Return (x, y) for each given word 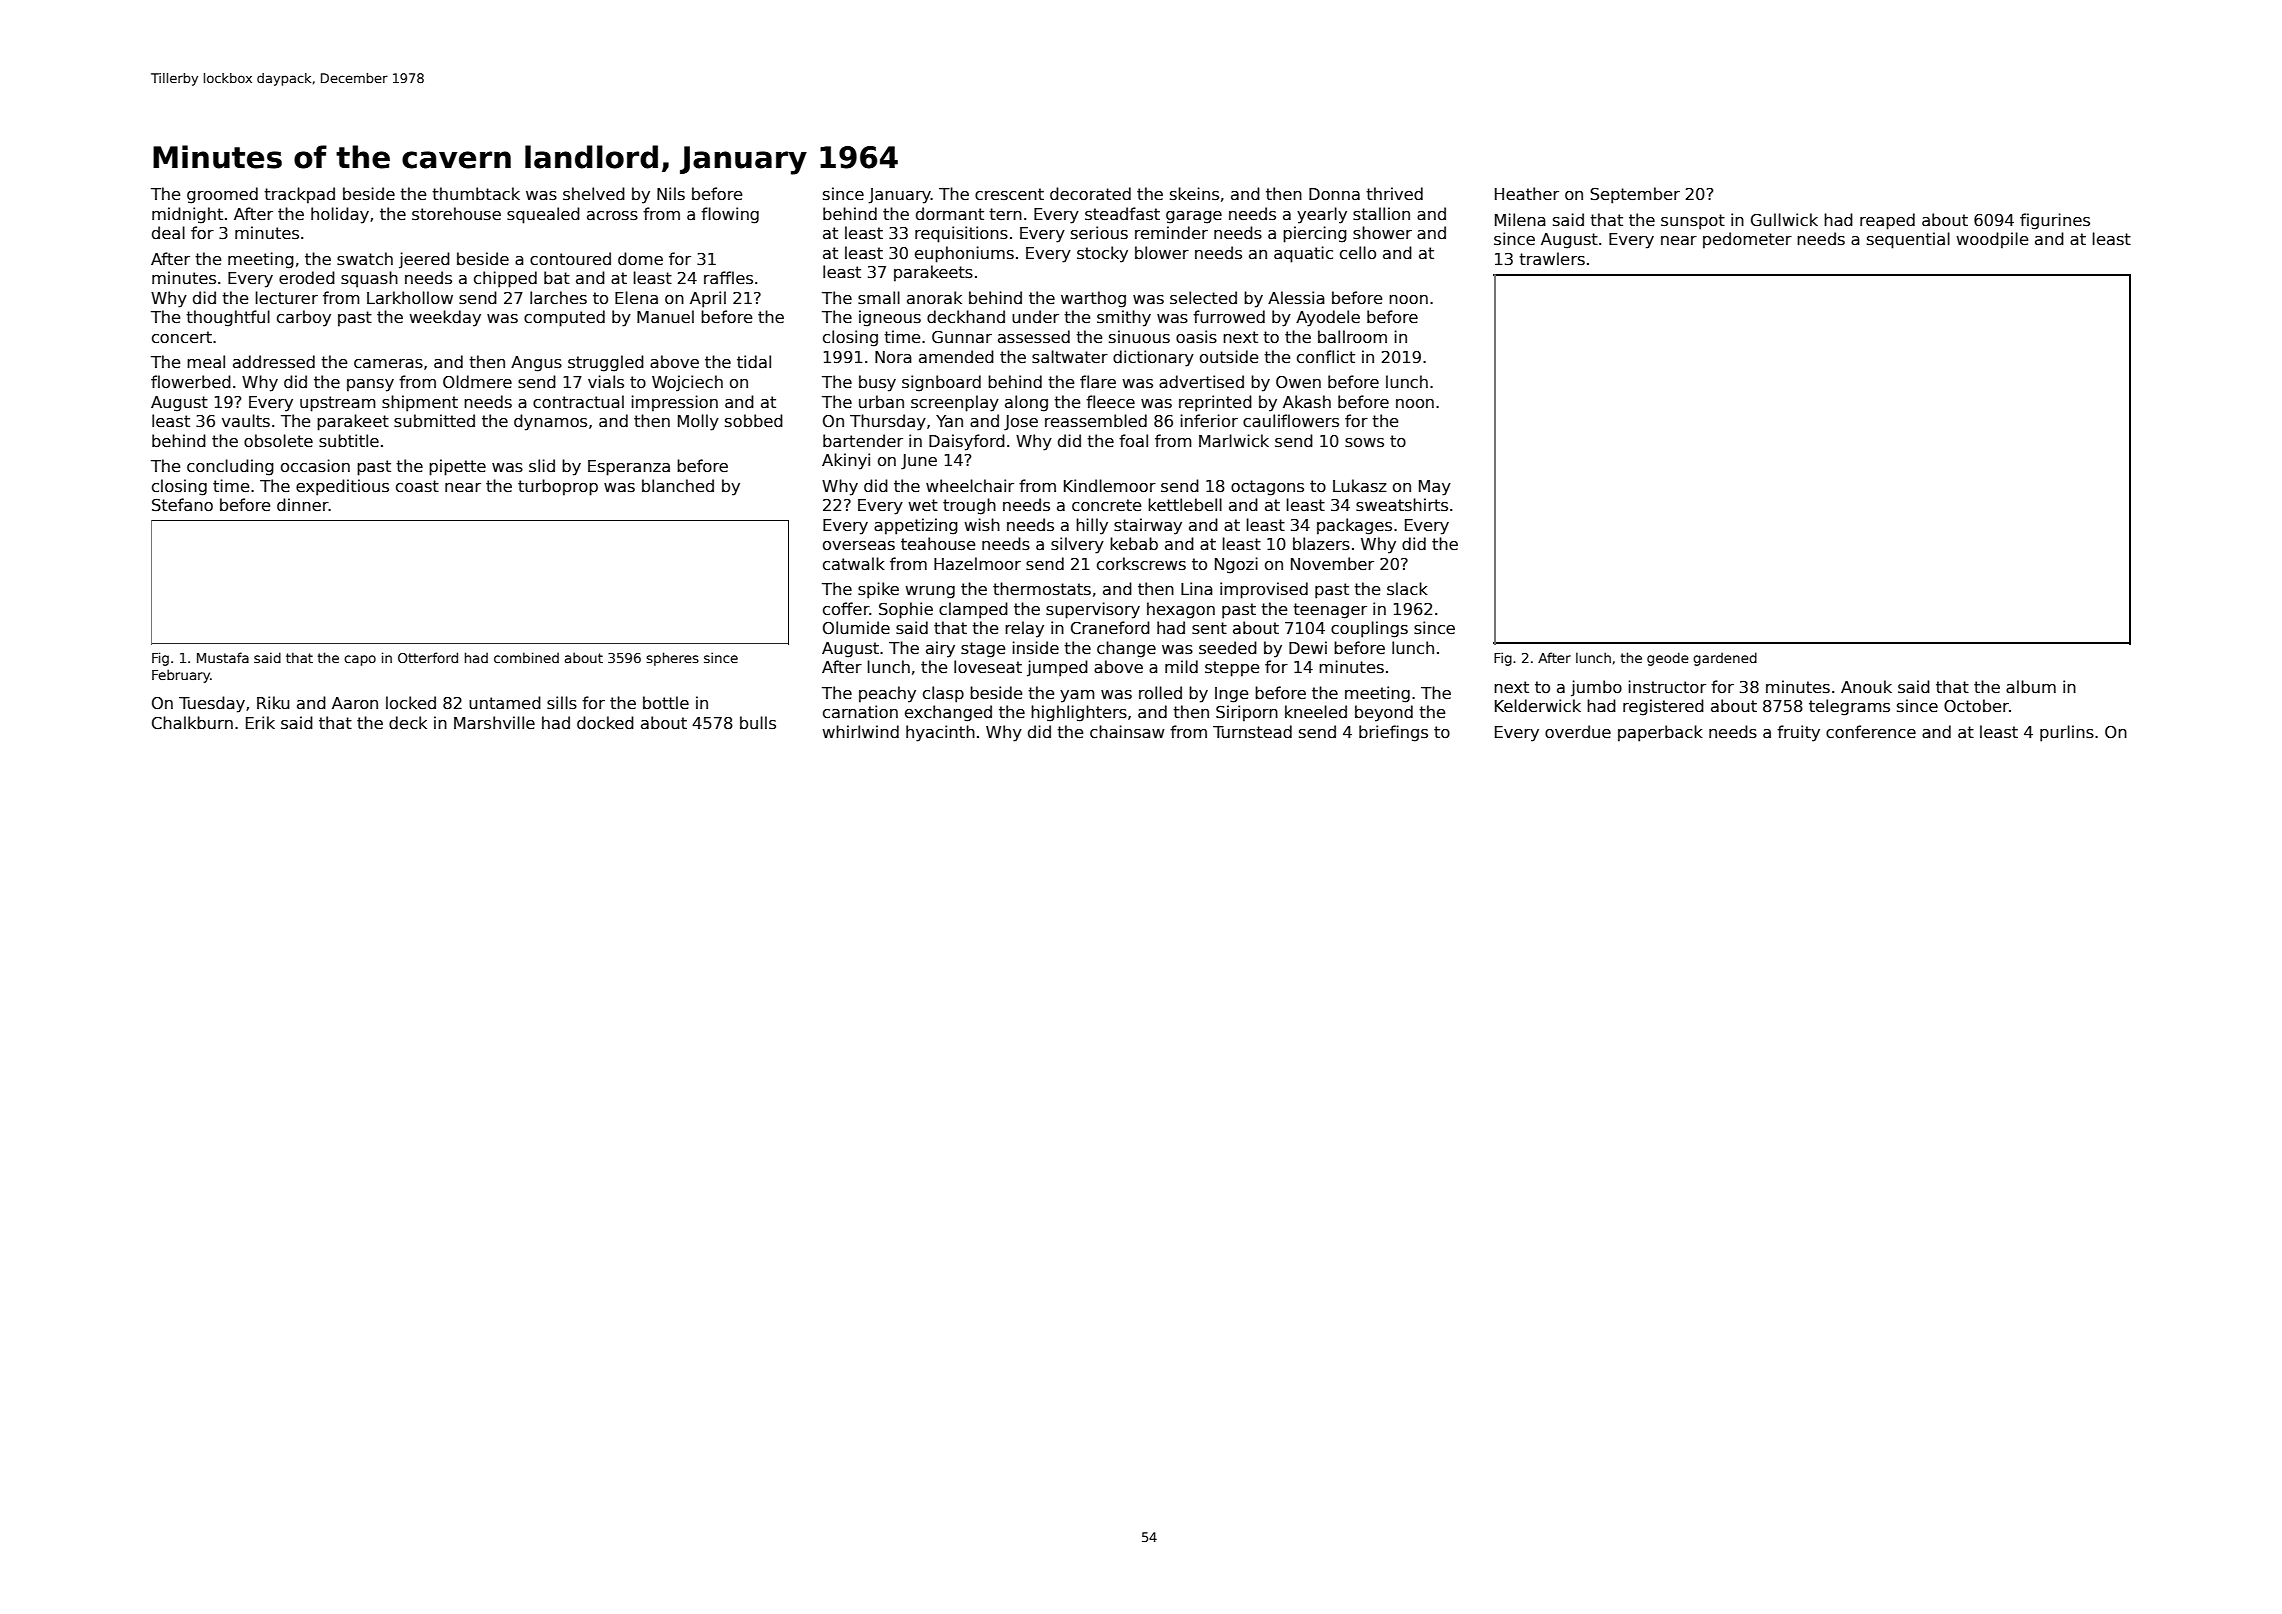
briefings (1393, 733)
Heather (1527, 193)
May (1435, 488)
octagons (1267, 488)
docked (605, 722)
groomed (222, 195)
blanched (678, 485)
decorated (1090, 193)
